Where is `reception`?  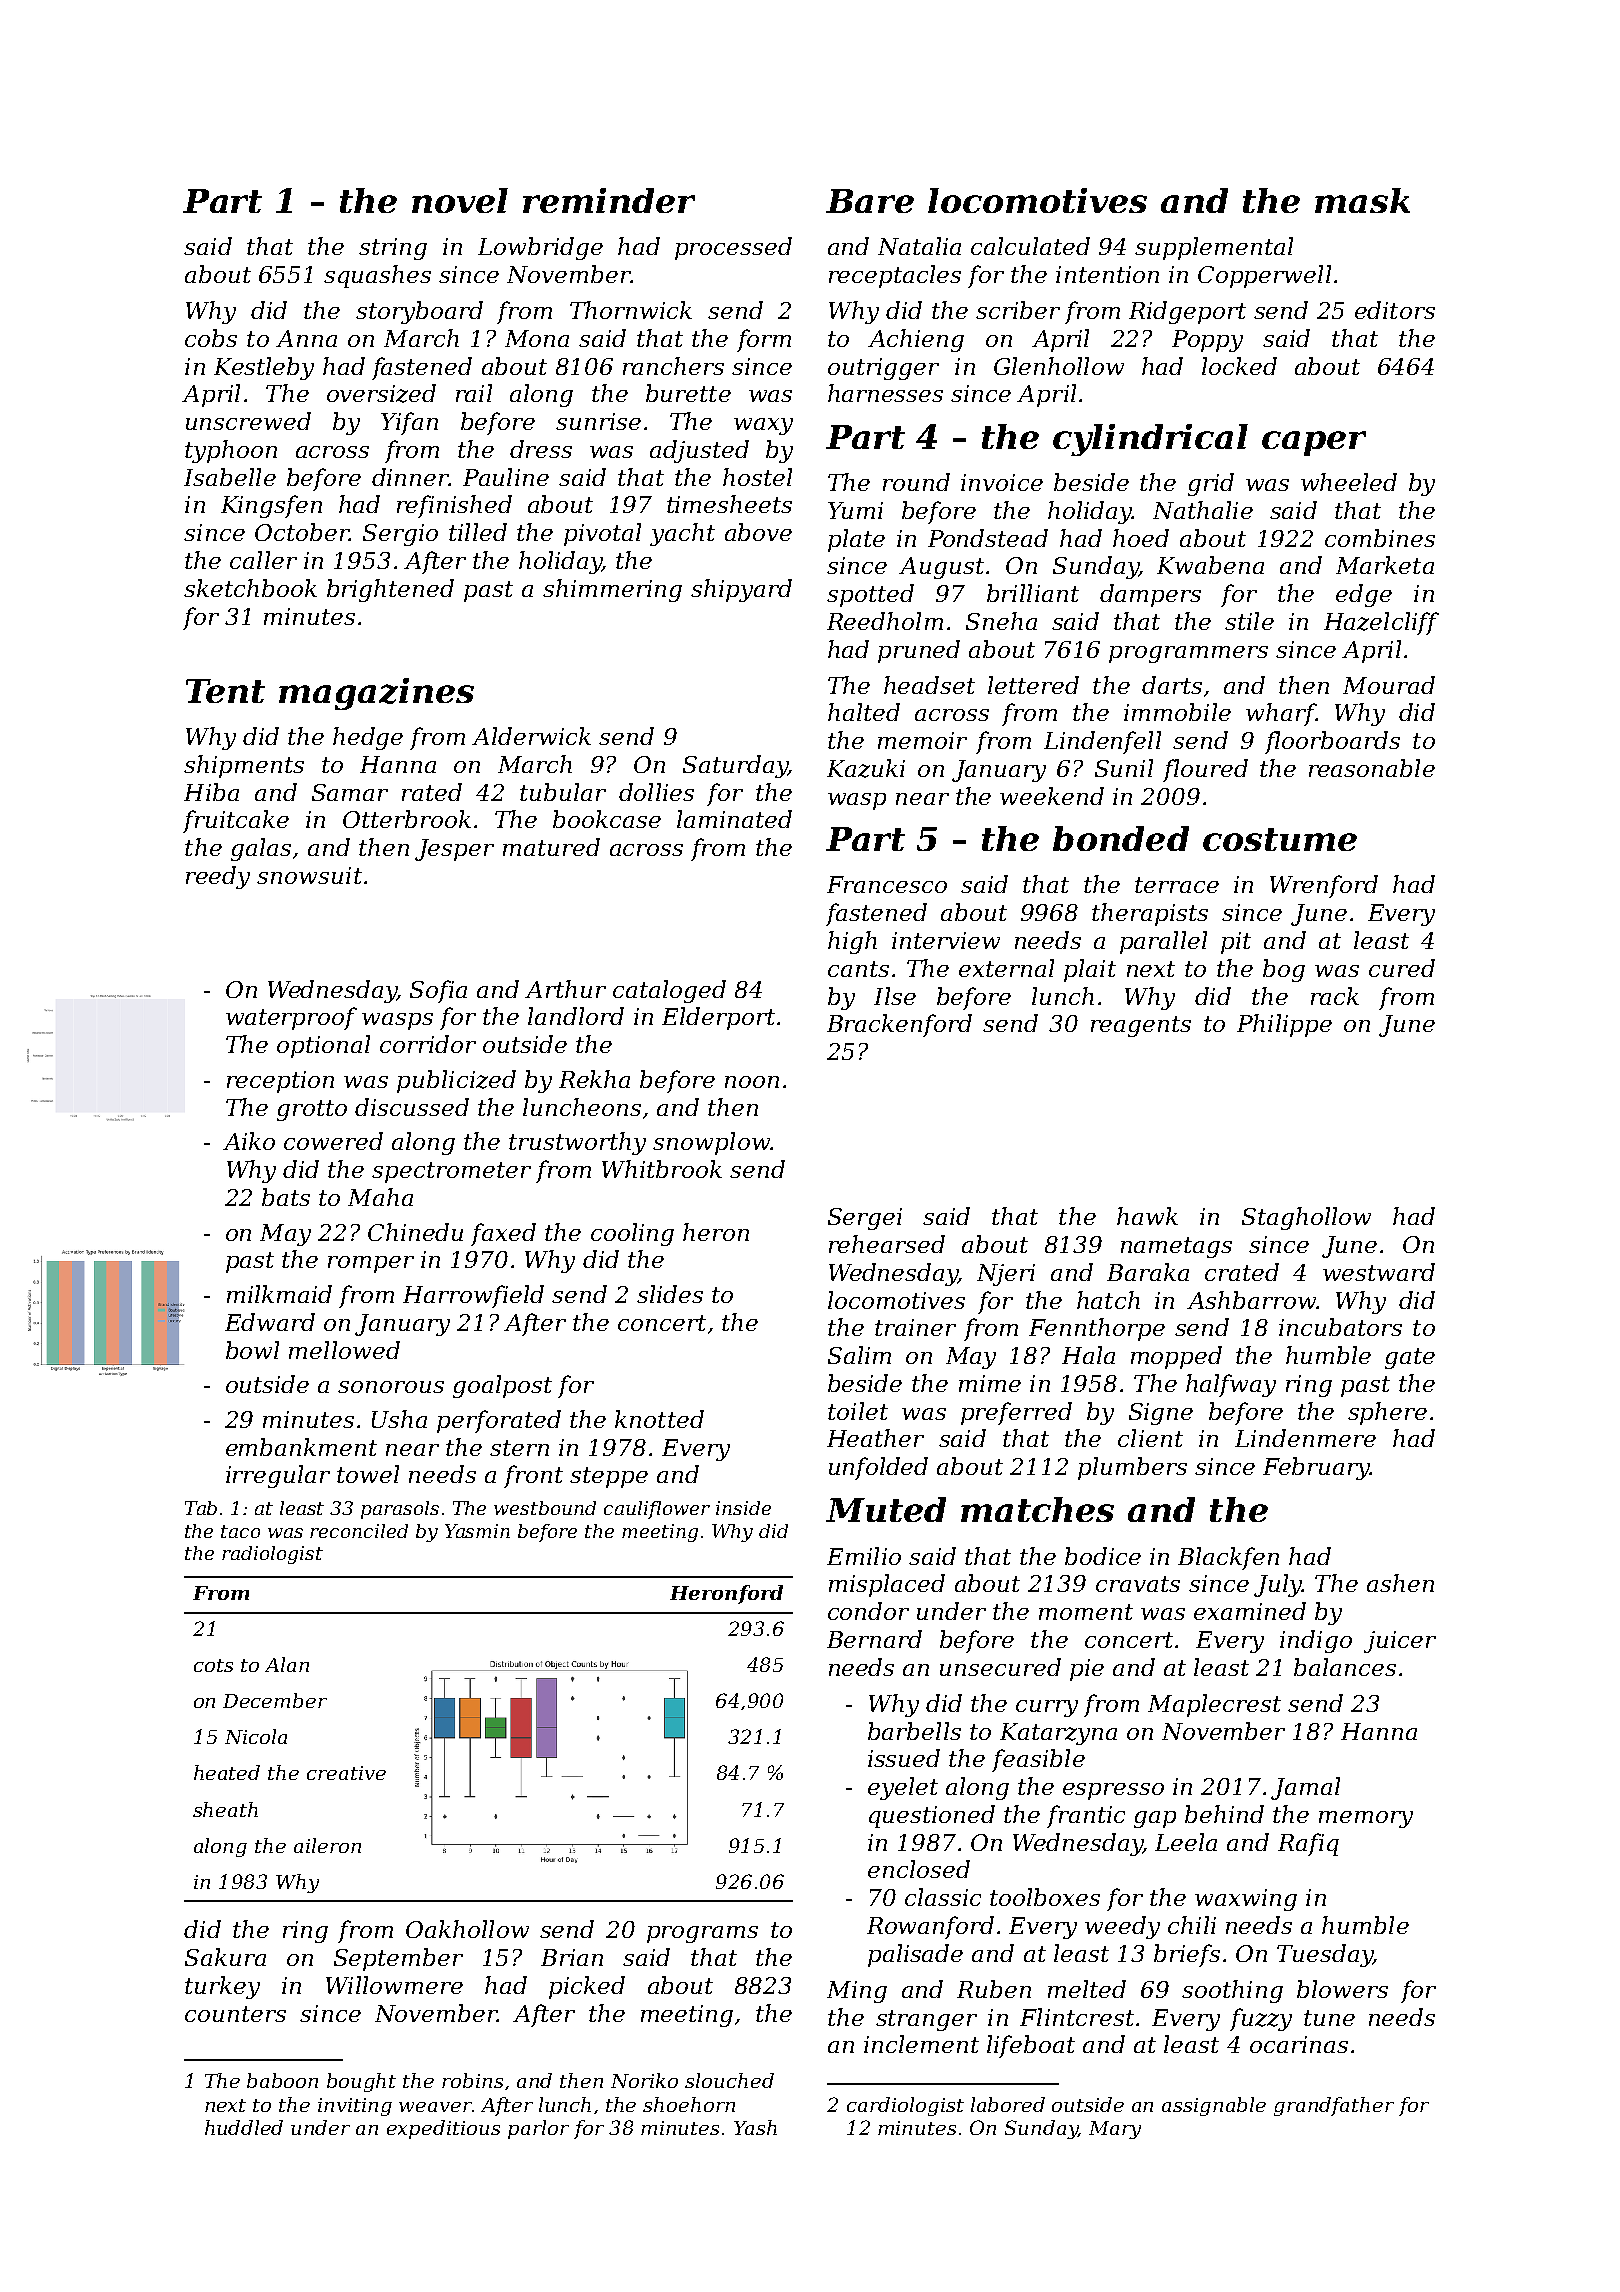
reception is located at coordinates (280, 1082).
